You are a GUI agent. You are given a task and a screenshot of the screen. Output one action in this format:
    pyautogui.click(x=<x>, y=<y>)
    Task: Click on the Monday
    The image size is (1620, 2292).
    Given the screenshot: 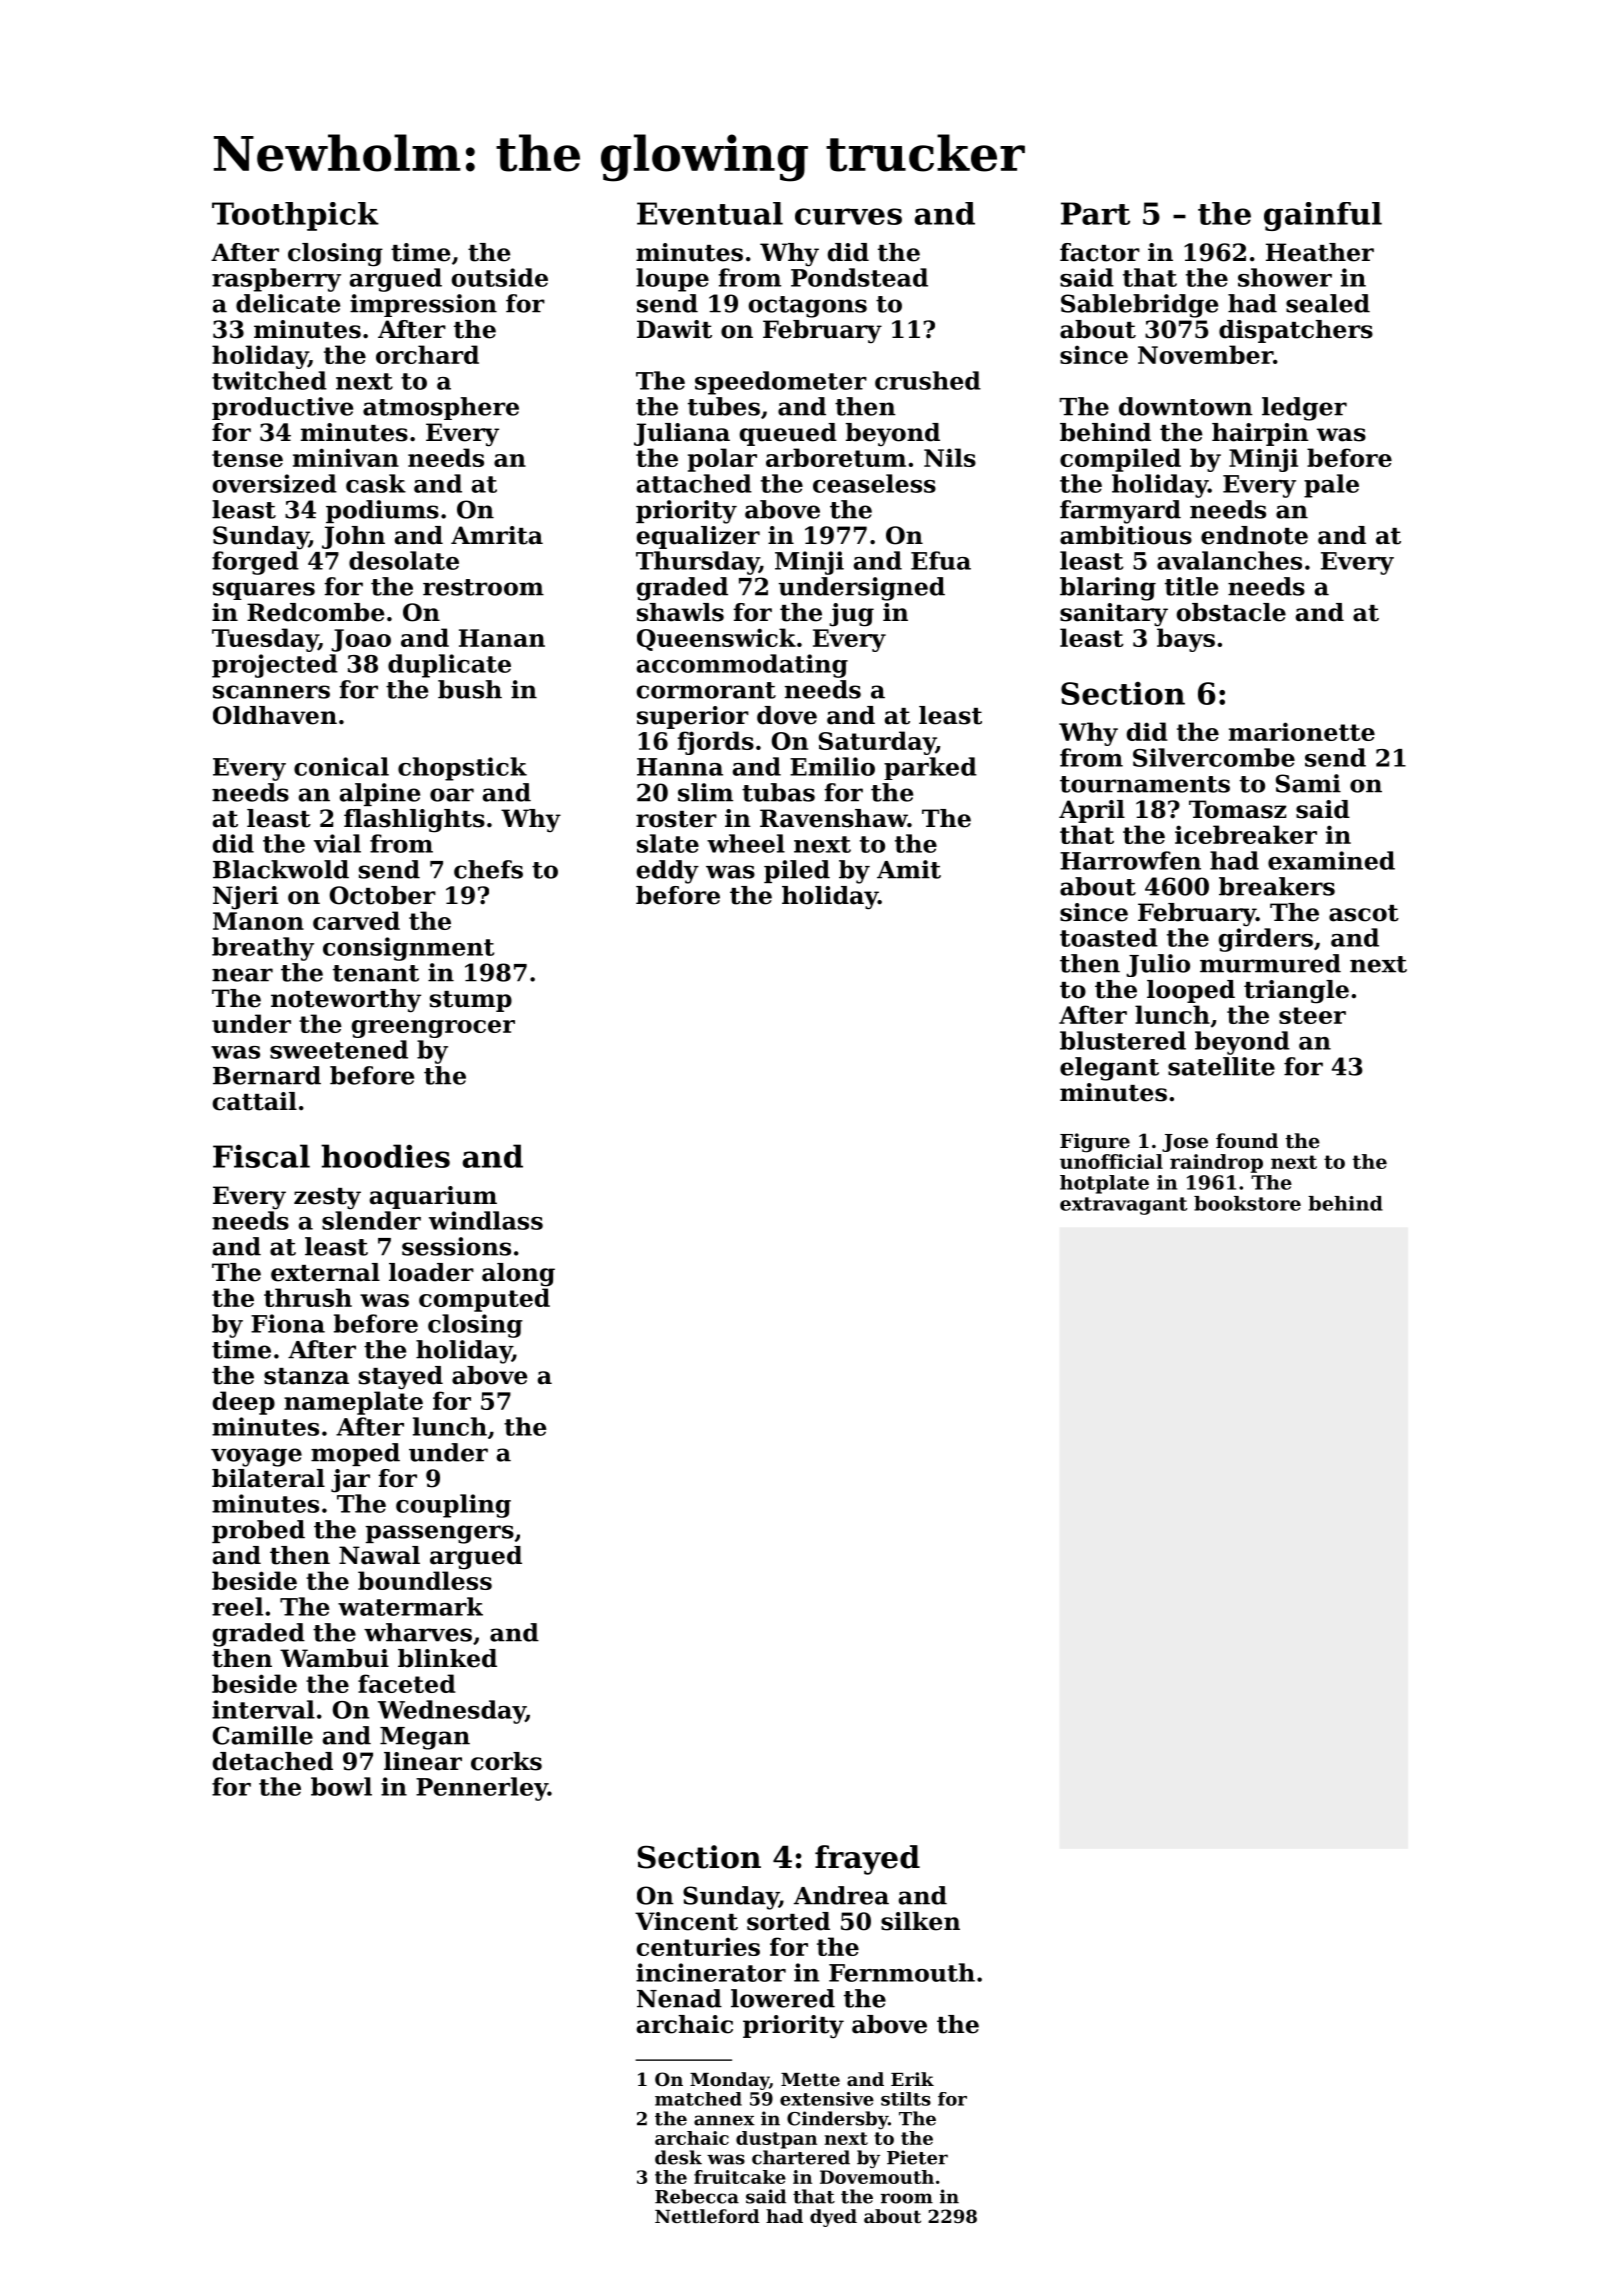 What is the action you would take?
    pyautogui.click(x=729, y=2081)
